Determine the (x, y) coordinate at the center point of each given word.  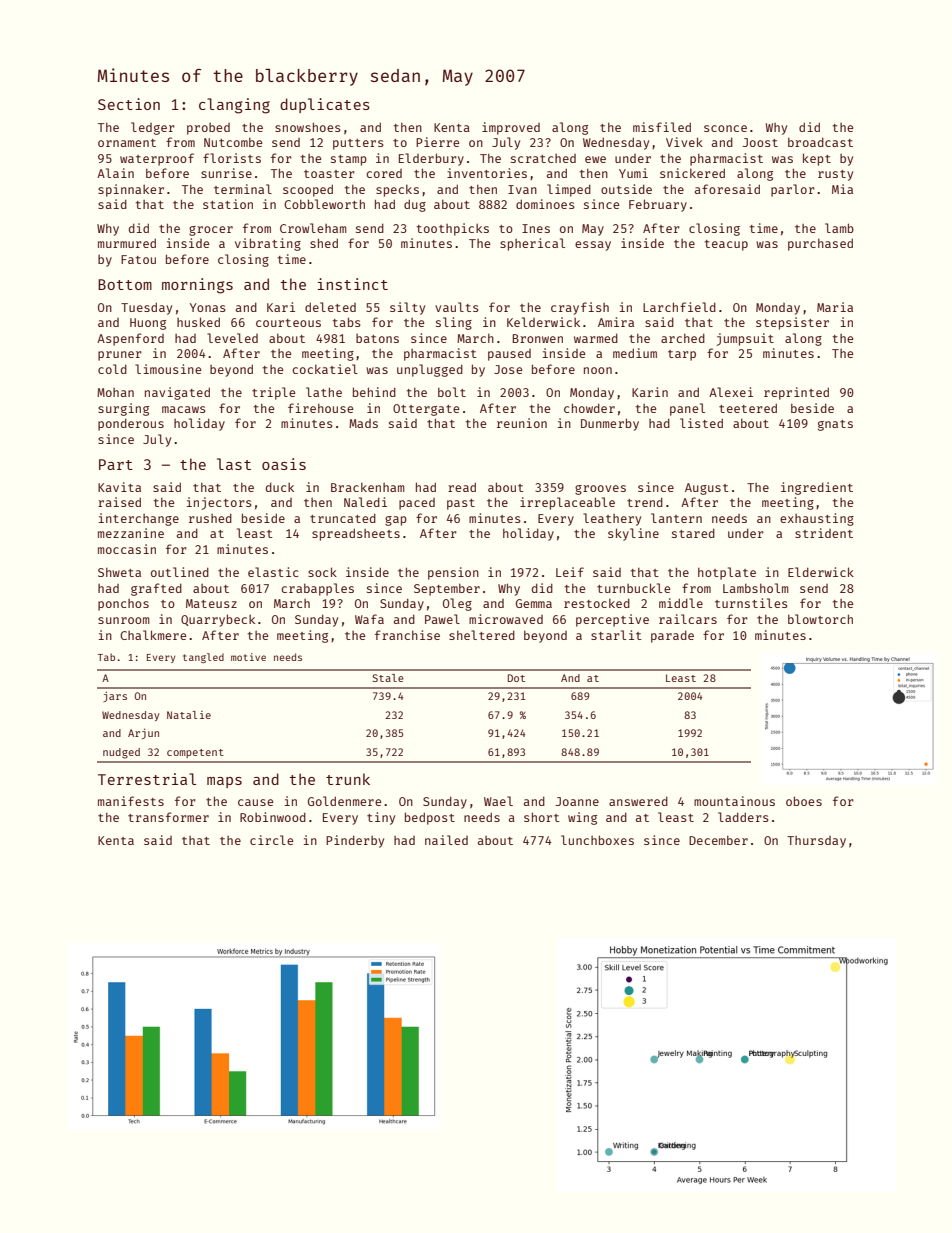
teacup (726, 245)
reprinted (796, 393)
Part (116, 464)
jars (115, 697)
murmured (127, 243)
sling (454, 323)
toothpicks (452, 229)
